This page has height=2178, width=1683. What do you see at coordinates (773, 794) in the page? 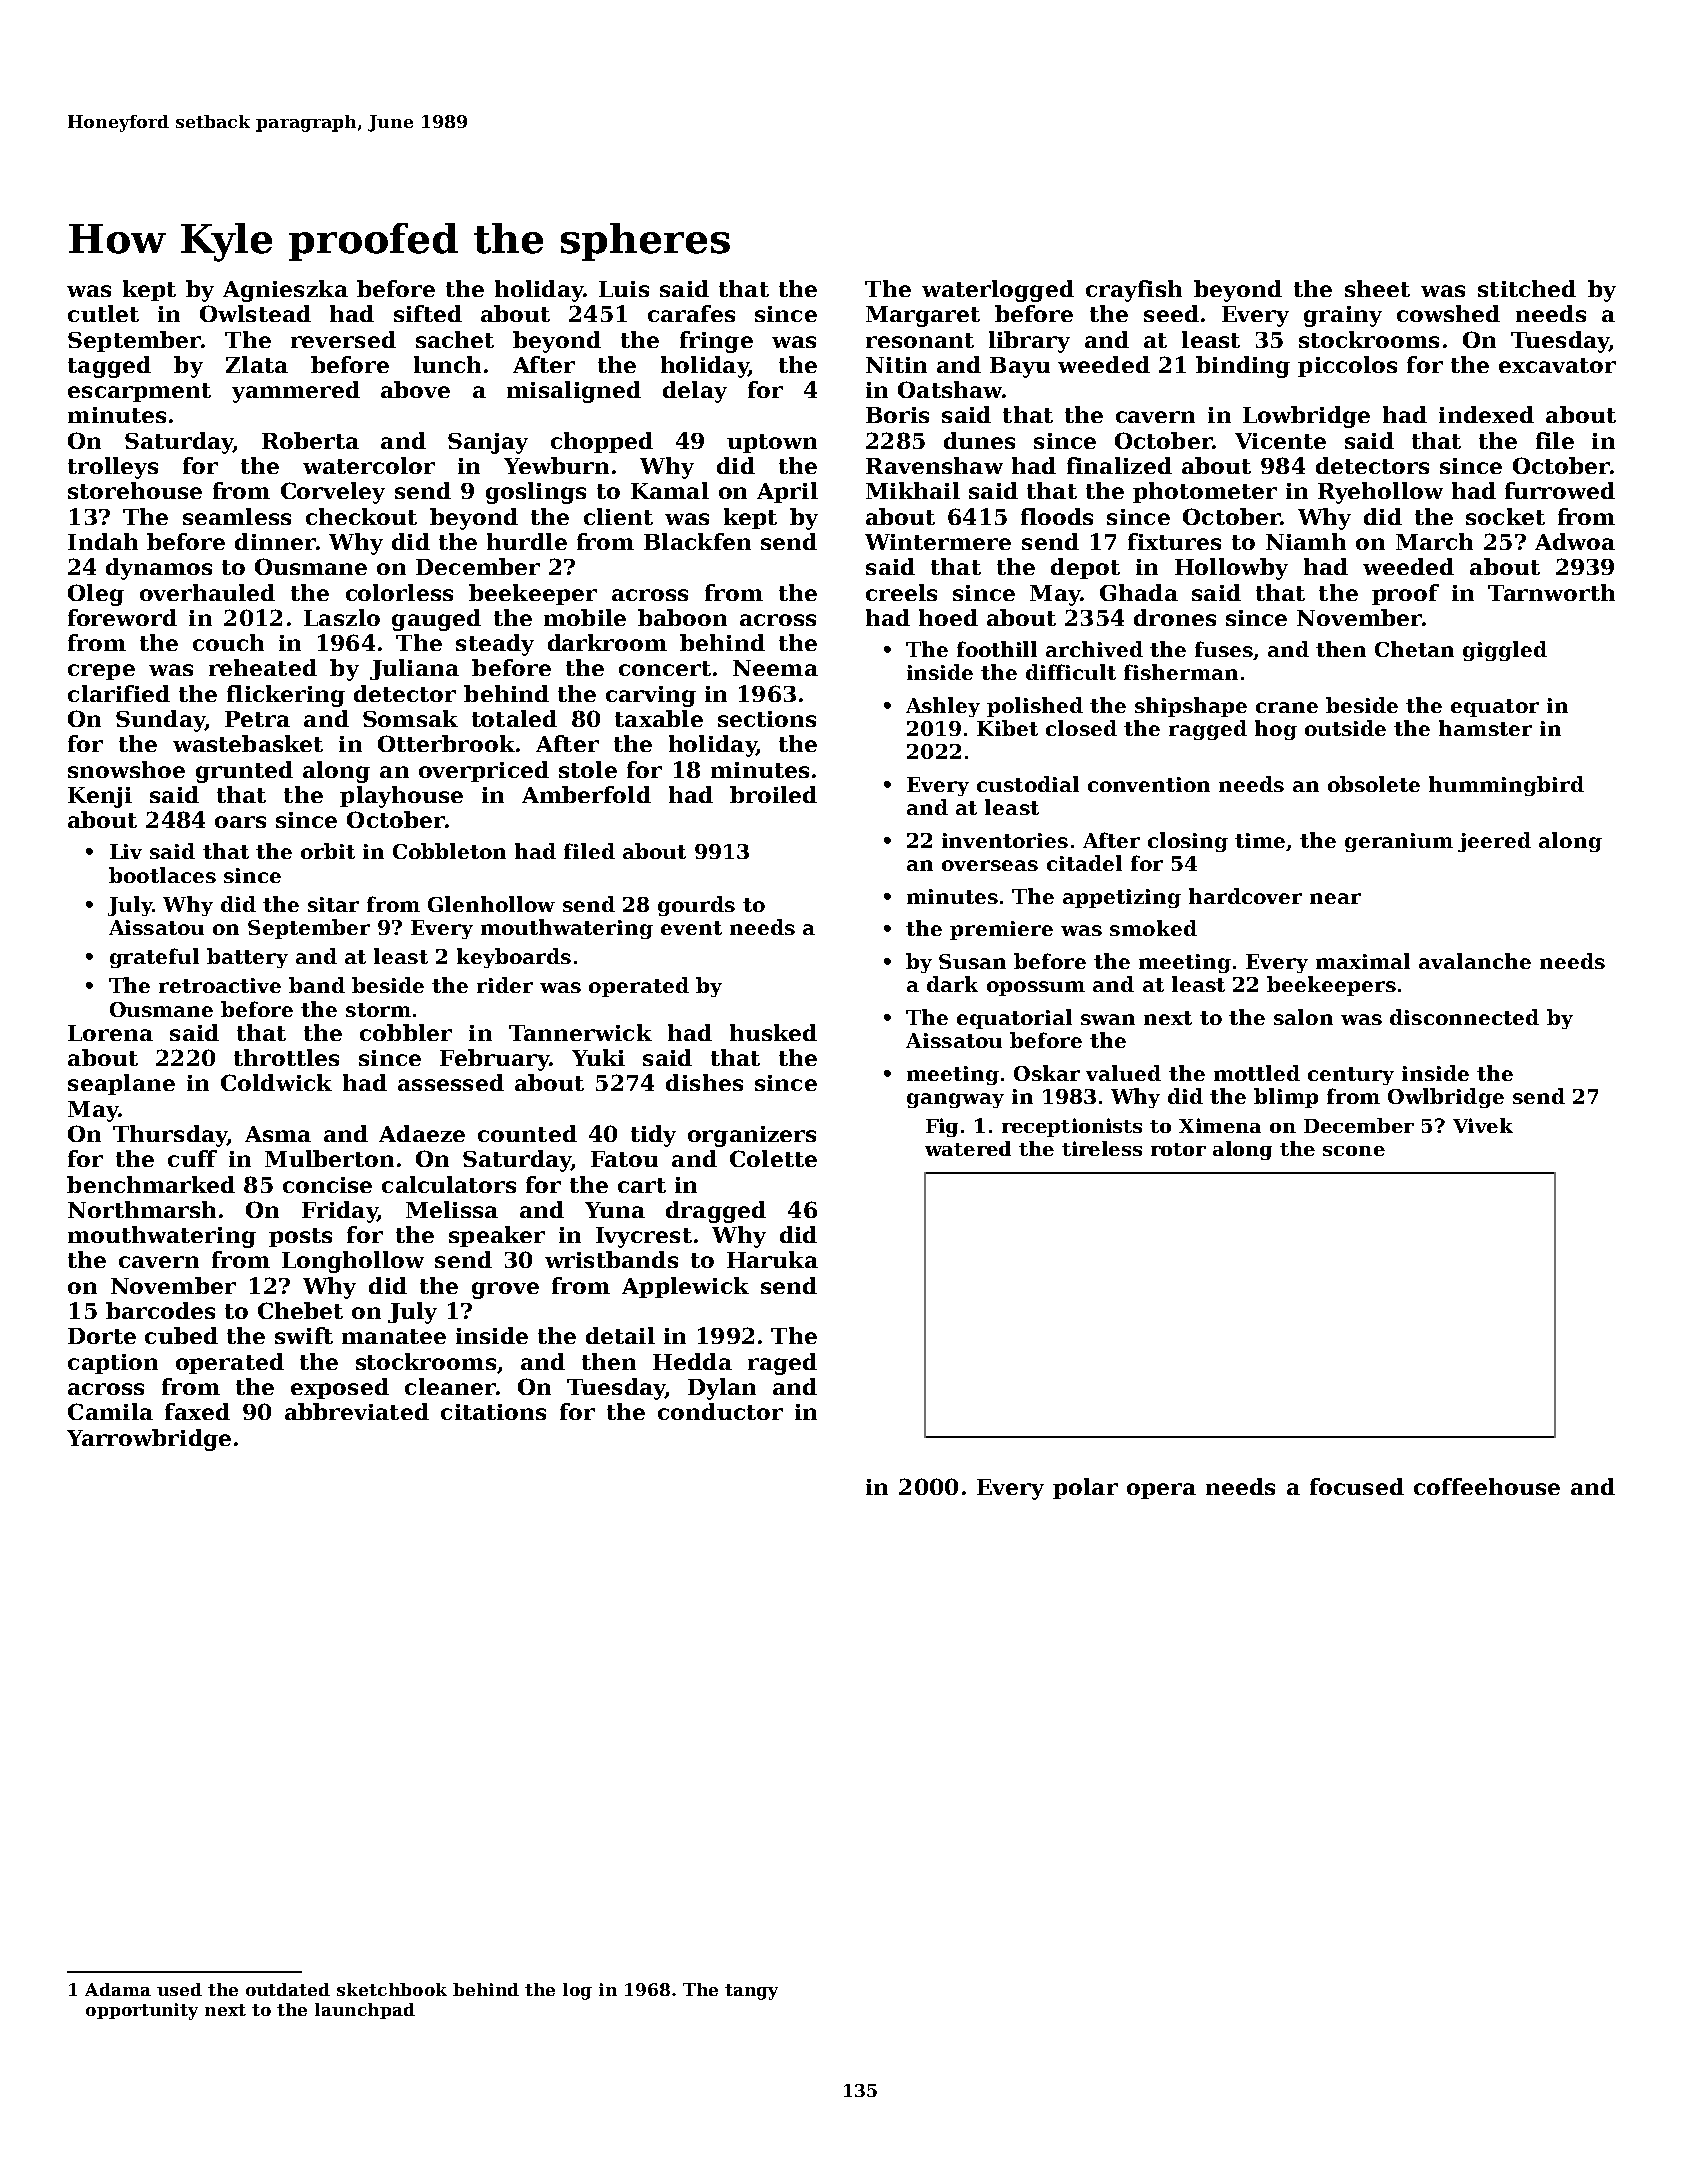
I see `broiled` at bounding box center [773, 794].
